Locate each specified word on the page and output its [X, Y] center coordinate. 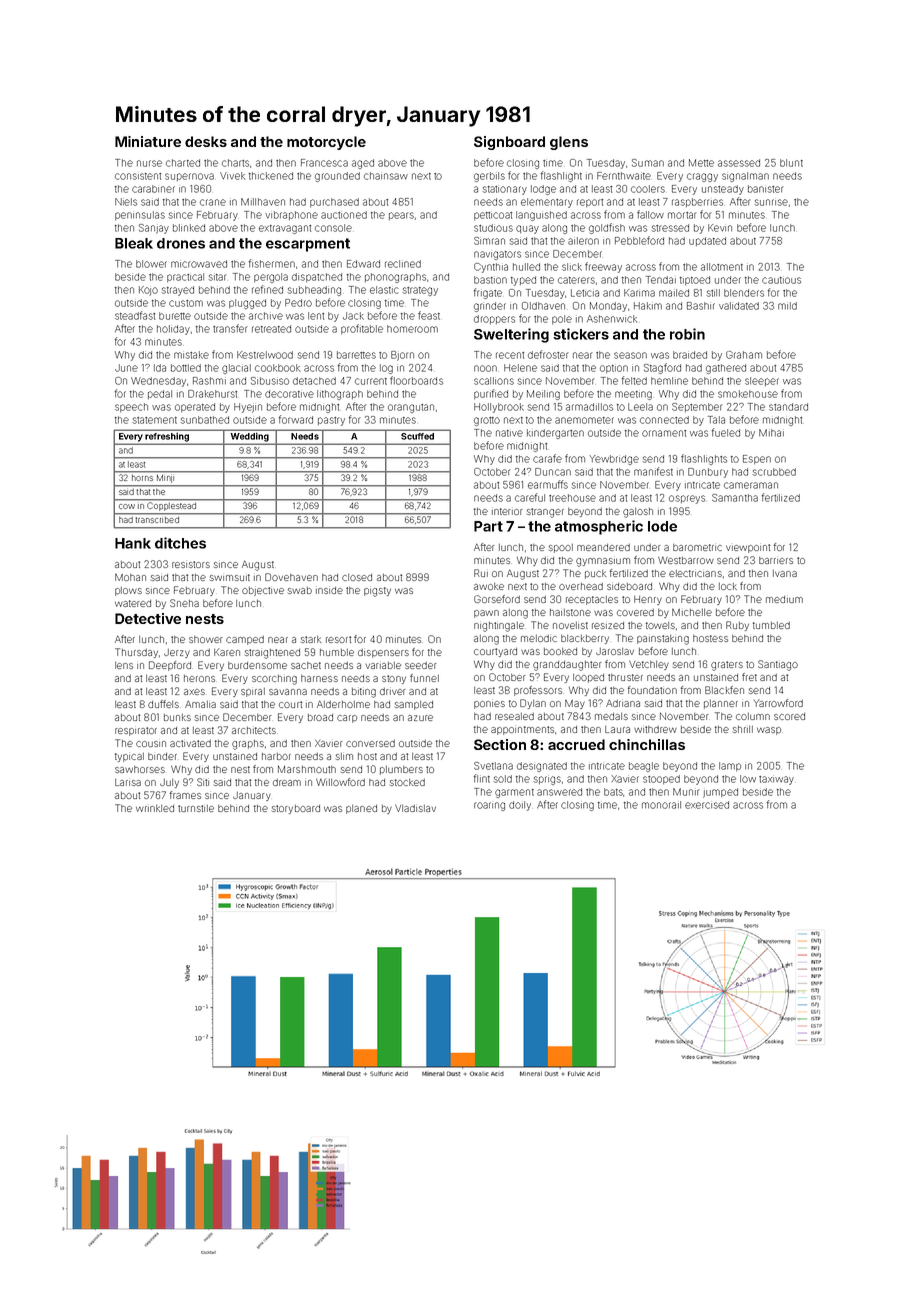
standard [788, 407]
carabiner [153, 189]
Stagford [662, 368]
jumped [720, 793]
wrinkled [155, 808]
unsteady [723, 190]
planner [721, 704]
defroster [548, 354]
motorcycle [326, 143]
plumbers [401, 770]
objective [263, 591]
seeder [421, 665]
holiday [173, 330]
